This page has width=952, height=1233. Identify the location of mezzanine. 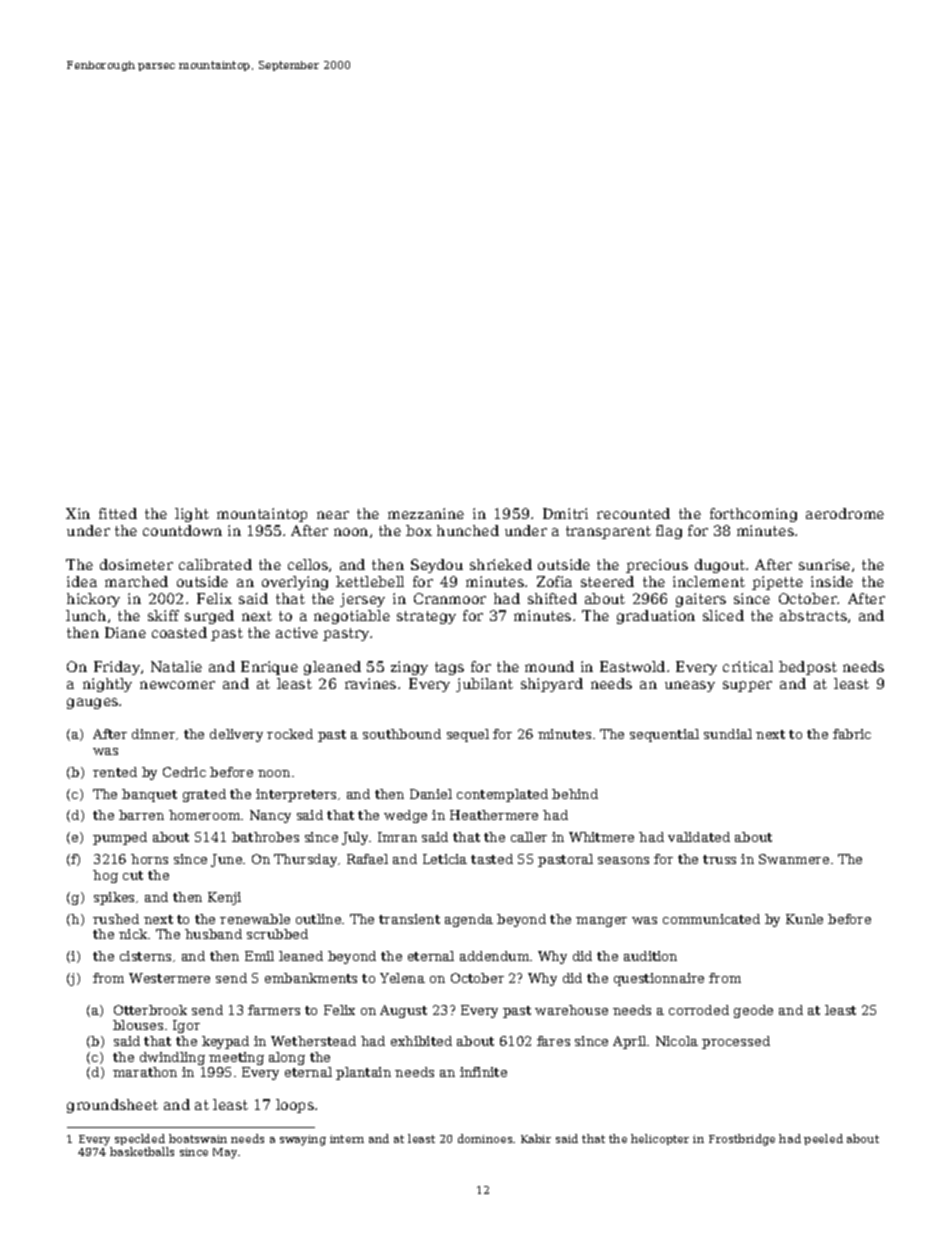
(426, 513).
